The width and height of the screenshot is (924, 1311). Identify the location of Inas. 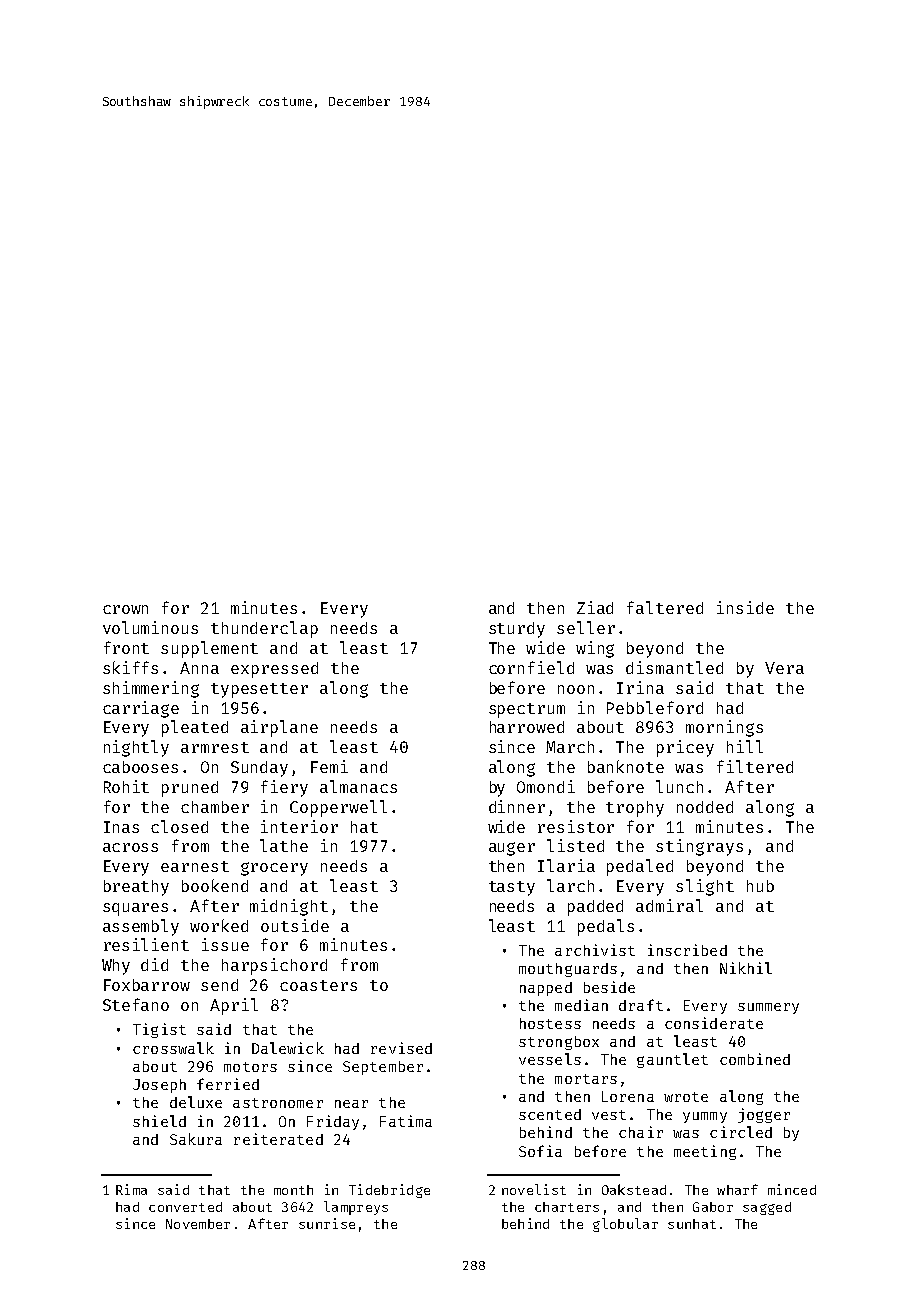
(121, 827).
